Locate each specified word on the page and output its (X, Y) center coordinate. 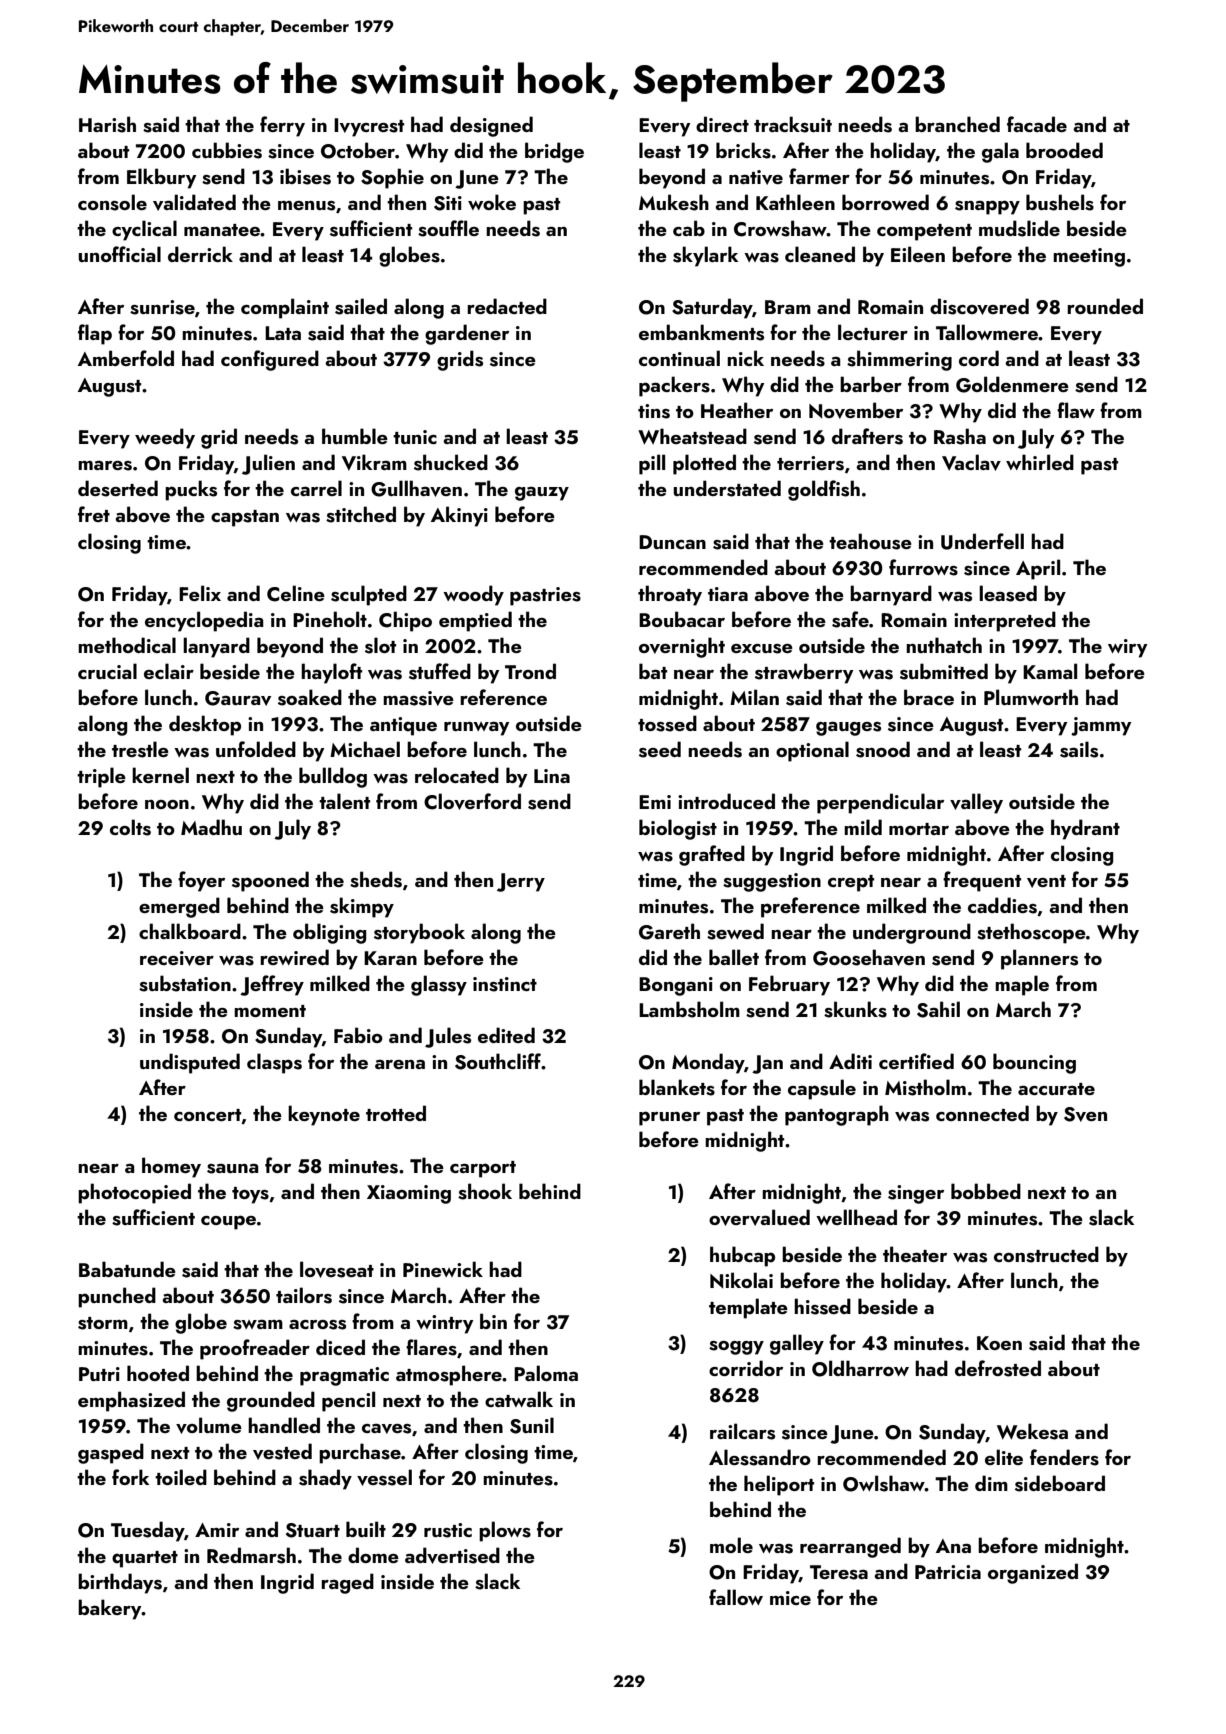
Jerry (521, 882)
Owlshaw (884, 1483)
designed (491, 126)
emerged (179, 907)
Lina (552, 776)
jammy (1101, 726)
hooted (158, 1373)
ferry (282, 126)
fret (94, 514)
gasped (111, 1453)
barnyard (891, 595)
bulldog (333, 777)
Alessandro (760, 1457)
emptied (475, 621)
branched (957, 124)
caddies (1002, 905)
